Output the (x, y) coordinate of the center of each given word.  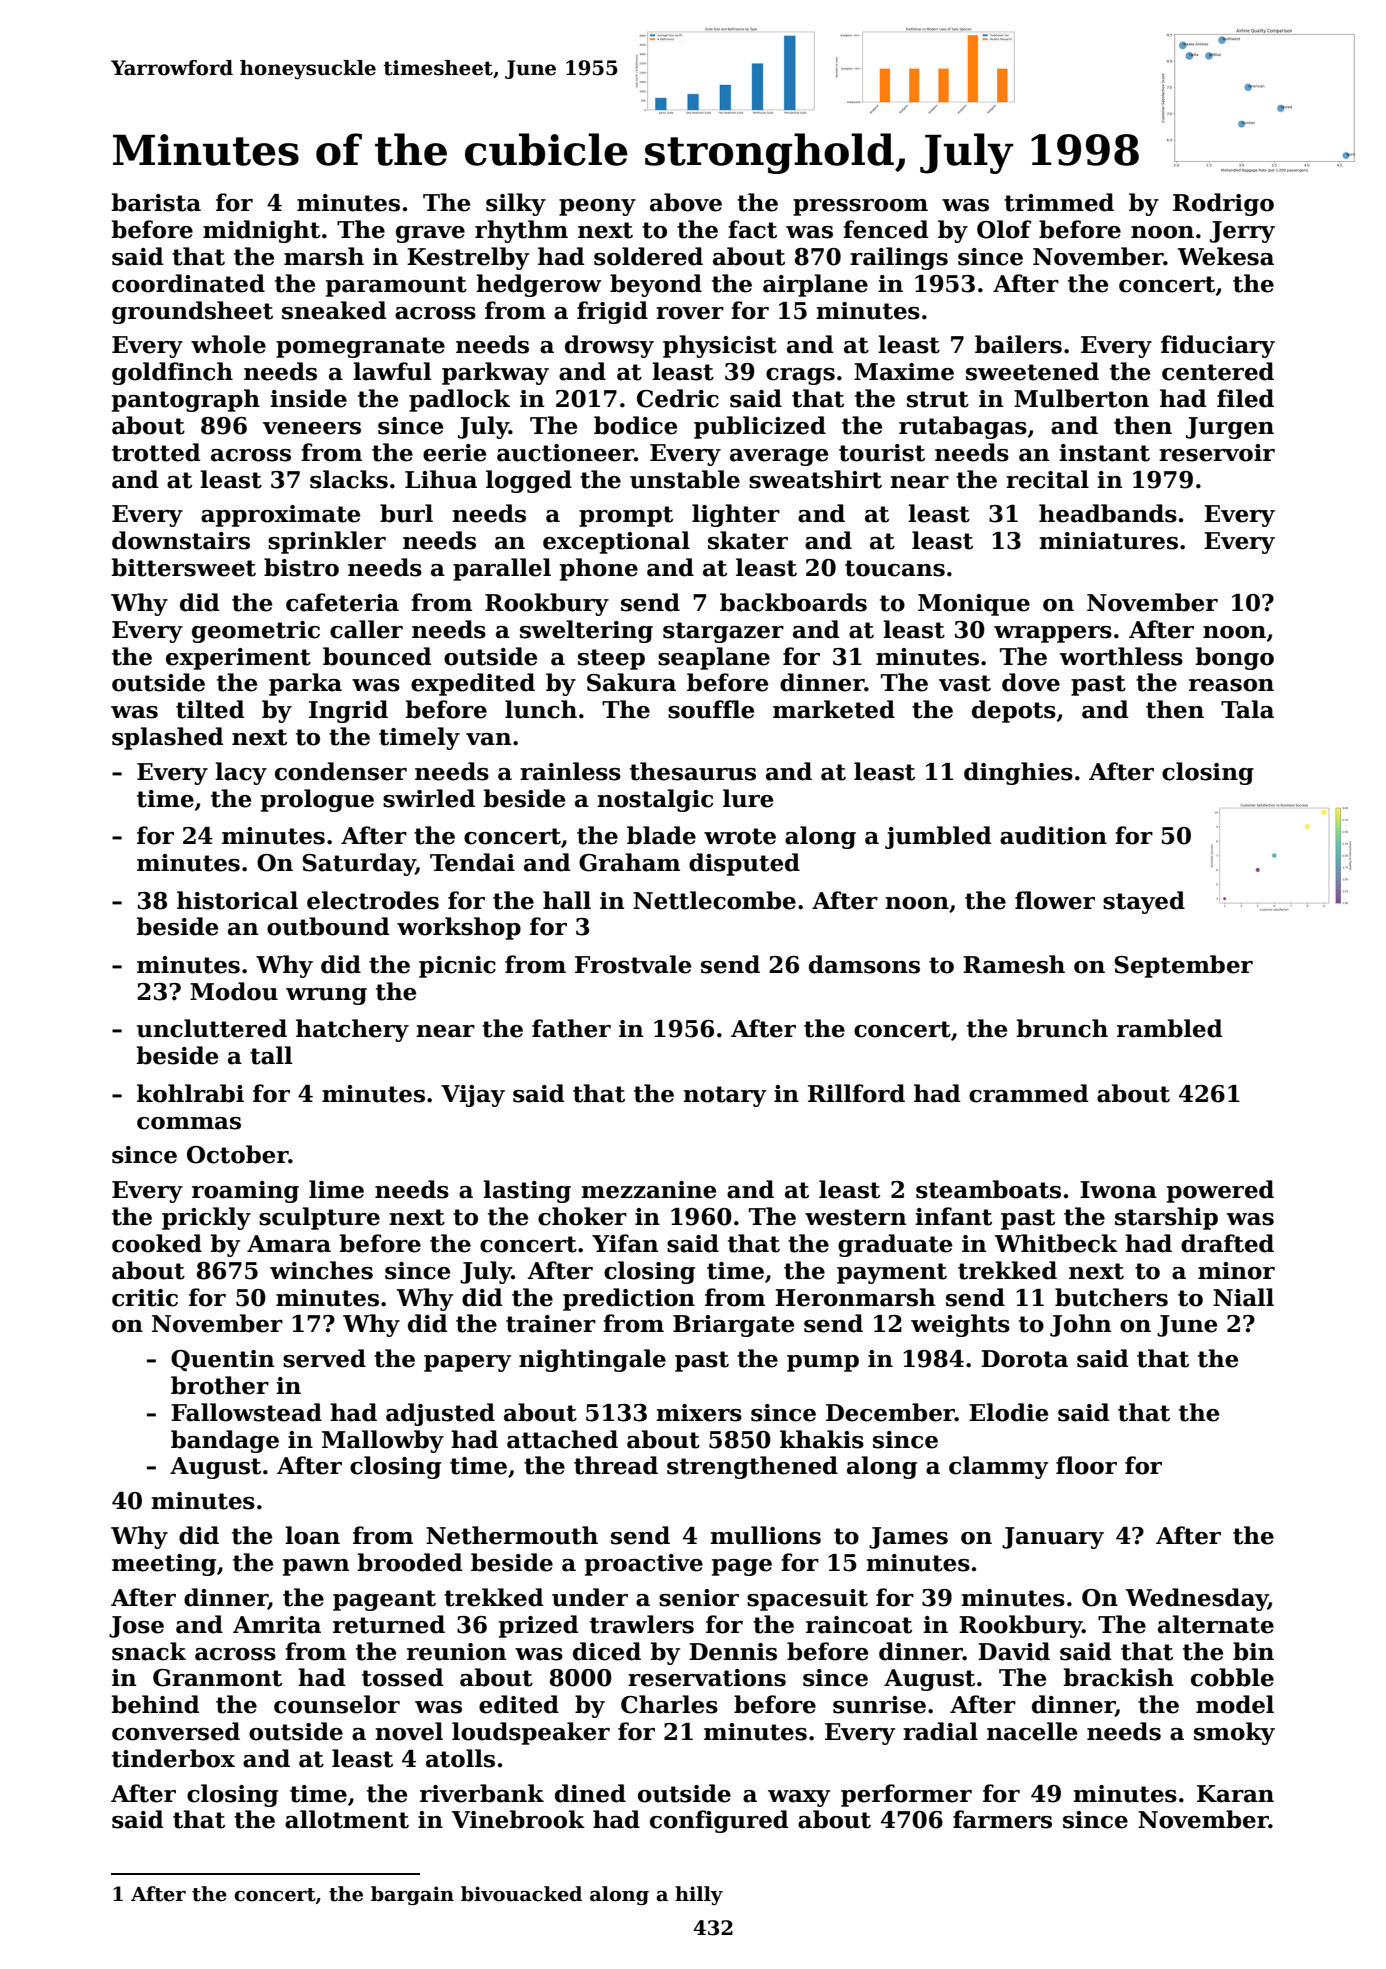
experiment (238, 659)
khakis (822, 1439)
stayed (1144, 902)
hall (567, 900)
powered (1220, 1191)
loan (312, 1535)
